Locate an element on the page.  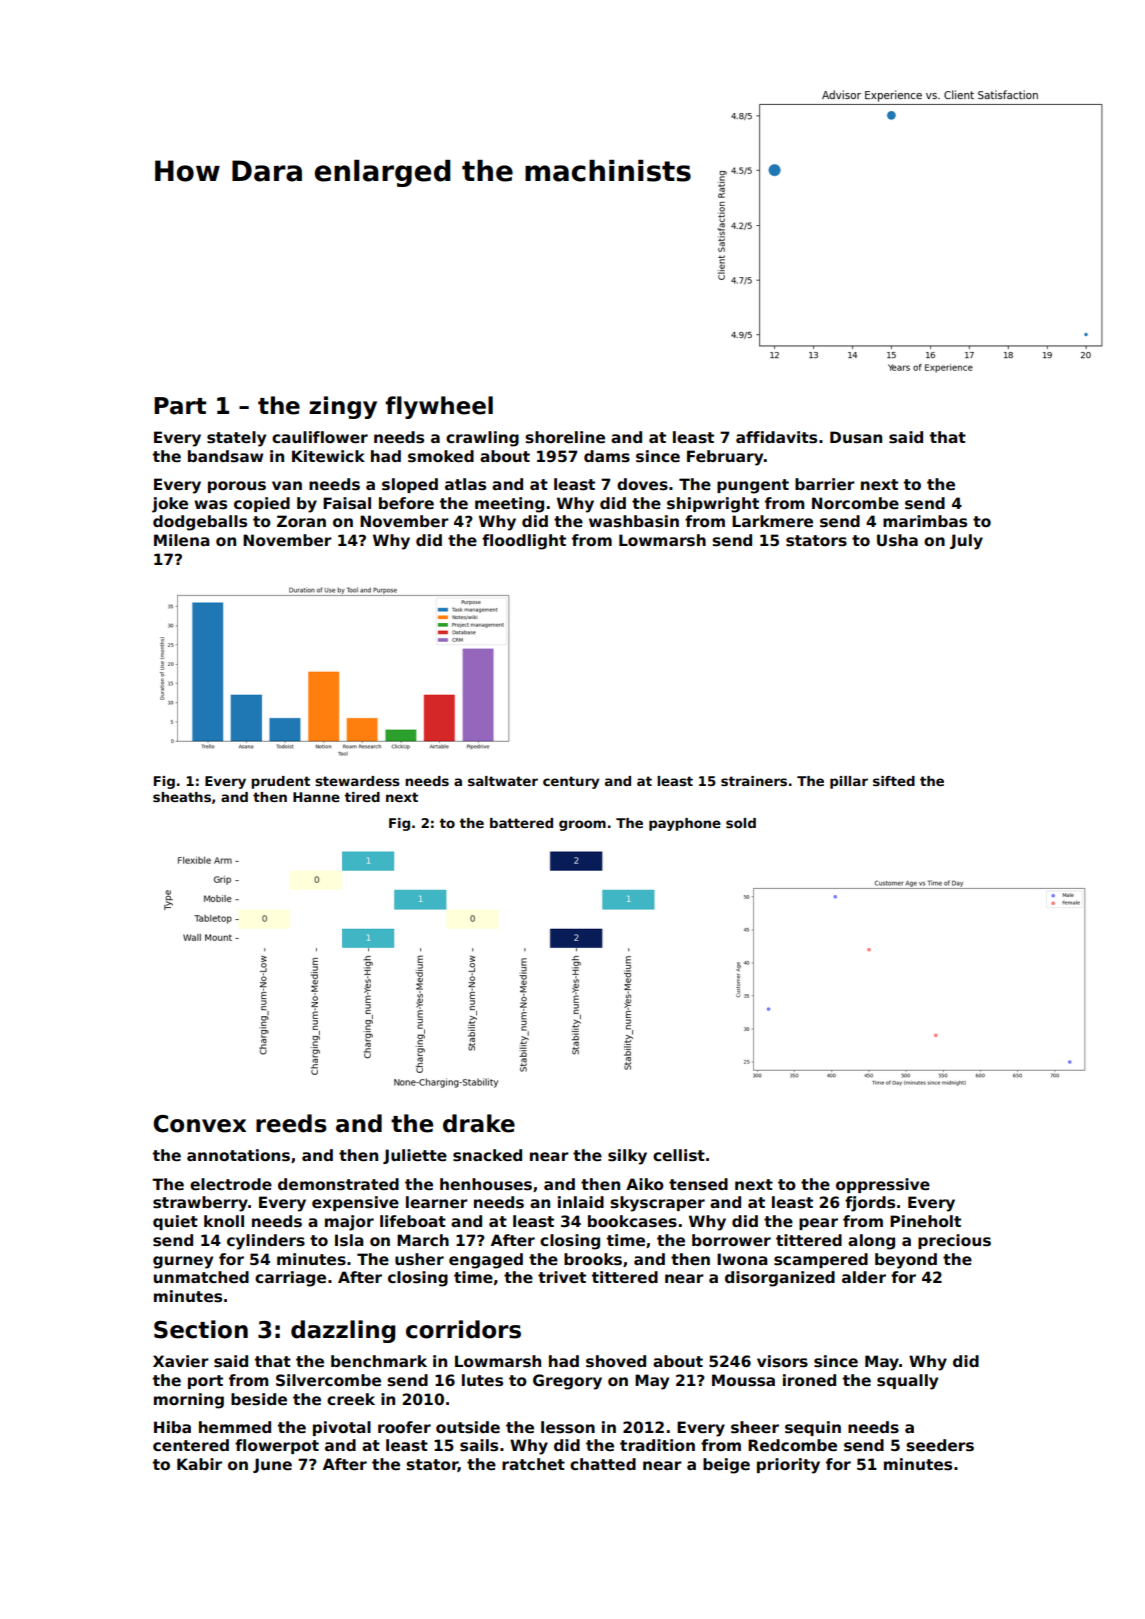
oppressive is located at coordinates (883, 1185).
